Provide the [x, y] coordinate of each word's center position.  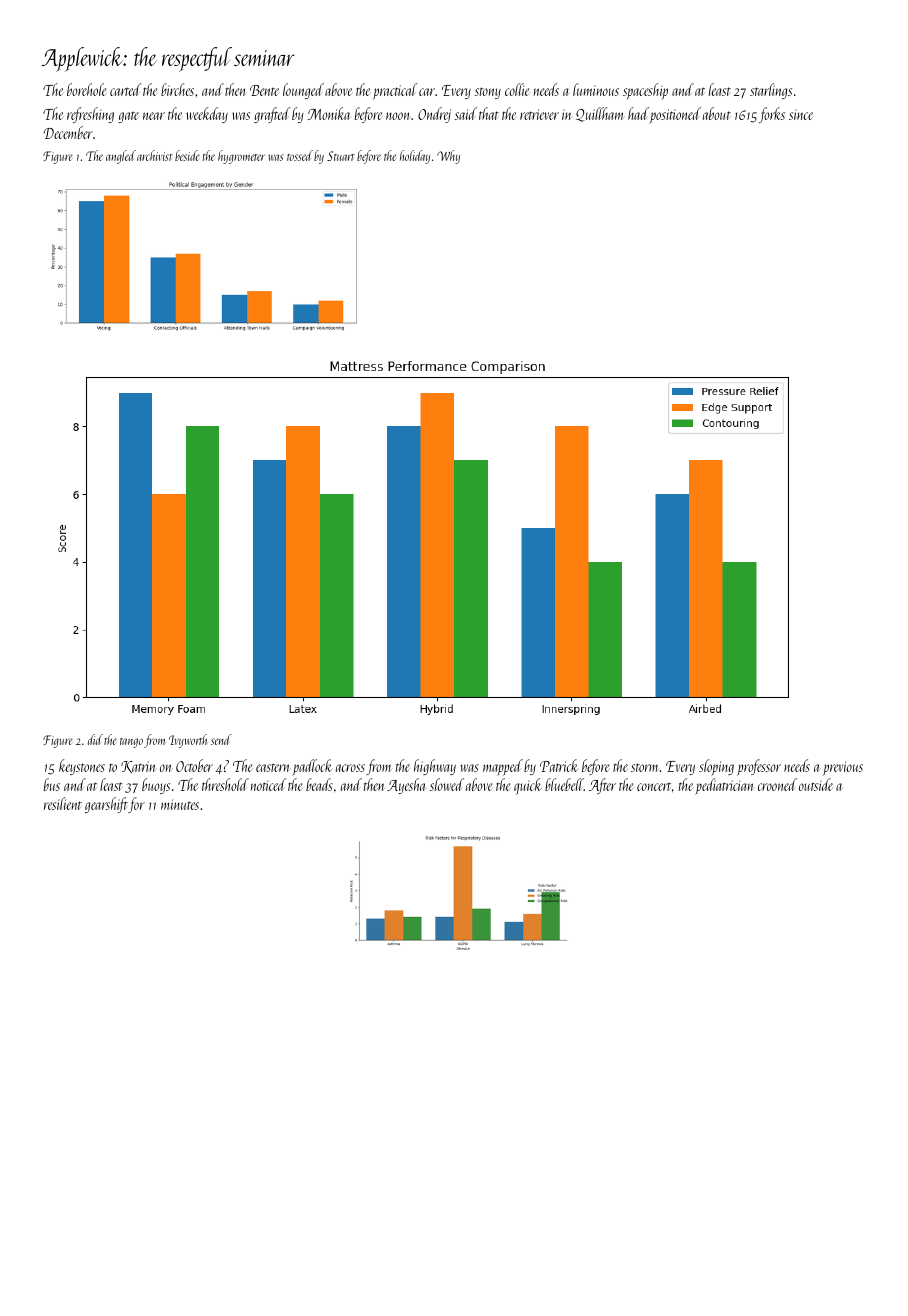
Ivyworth [188, 741]
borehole [86, 89]
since [801, 114]
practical [395, 91]
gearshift [106, 805]
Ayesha [406, 786]
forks [772, 115]
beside [187, 155]
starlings [771, 91]
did [95, 739]
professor [759, 767]
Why [448, 157]
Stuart [341, 156]
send [221, 739]
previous [843, 768]
